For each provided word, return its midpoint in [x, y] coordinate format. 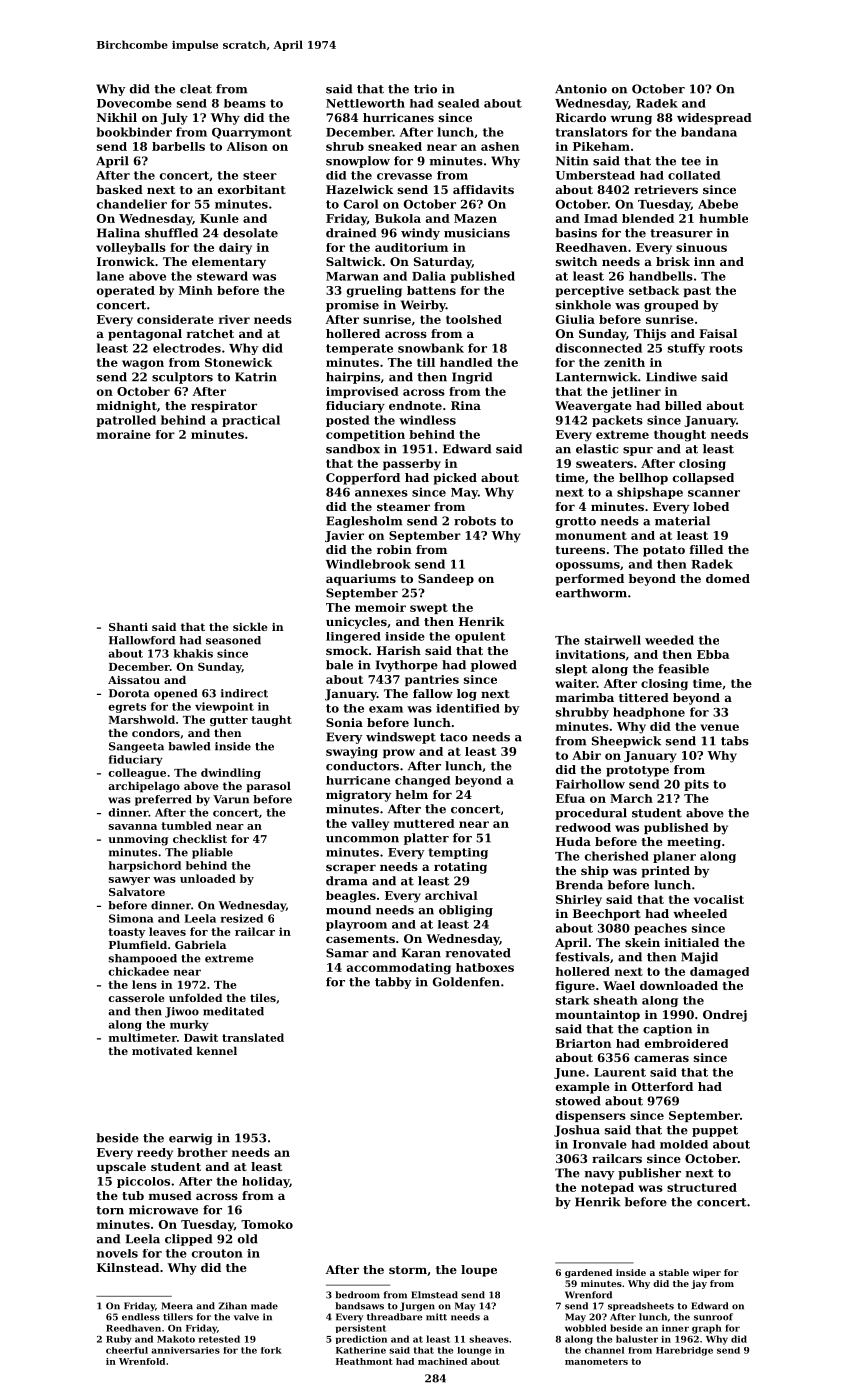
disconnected [599, 348]
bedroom [357, 1295]
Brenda [579, 885]
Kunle [219, 218]
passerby [412, 465]
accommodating [399, 969]
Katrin [256, 377]
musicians [477, 233]
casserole [136, 997]
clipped [188, 1240]
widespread [714, 119]
